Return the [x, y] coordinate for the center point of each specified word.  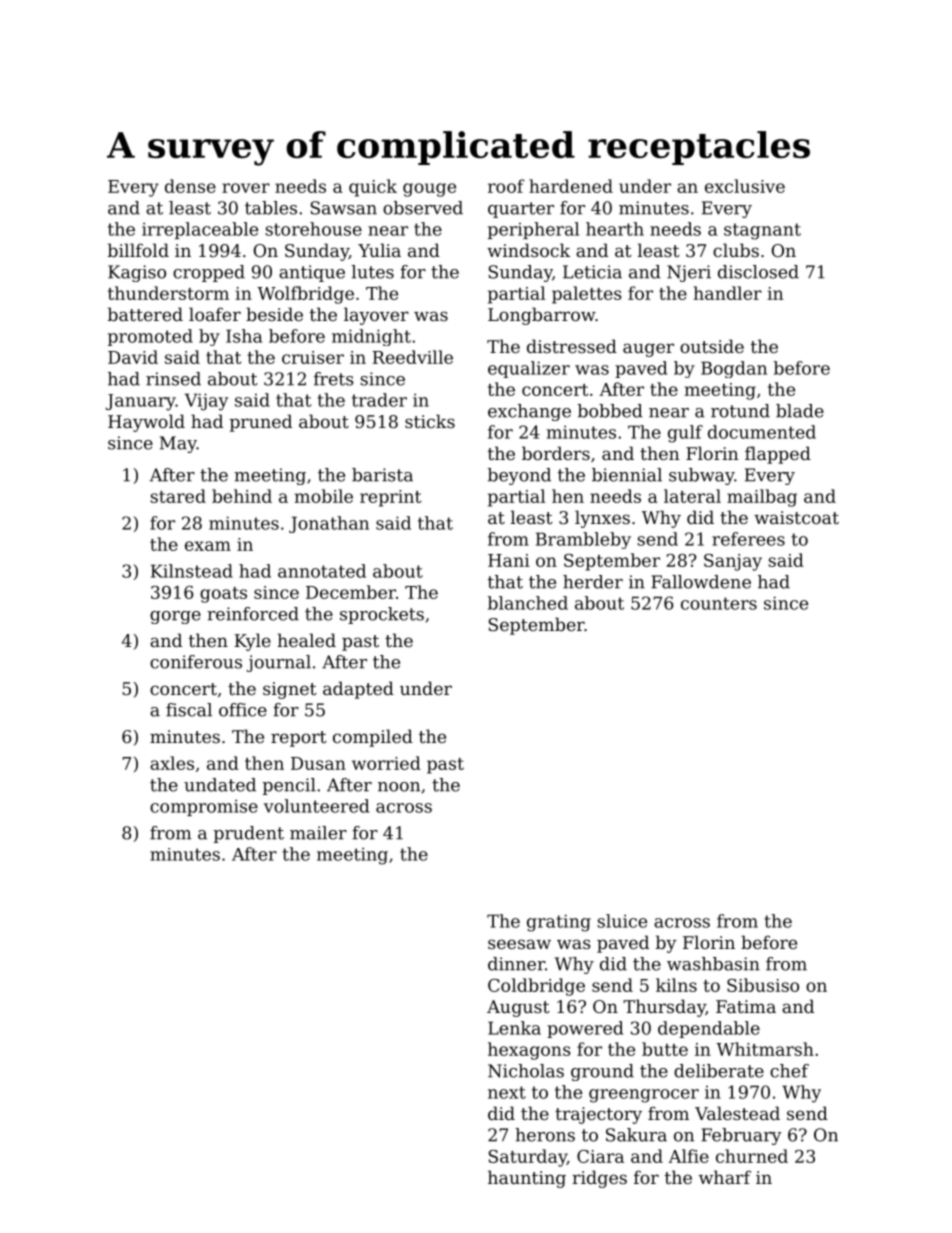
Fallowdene [701, 582]
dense [190, 186]
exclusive [745, 186]
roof [506, 186]
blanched [528, 603]
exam [208, 546]
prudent [249, 834]
